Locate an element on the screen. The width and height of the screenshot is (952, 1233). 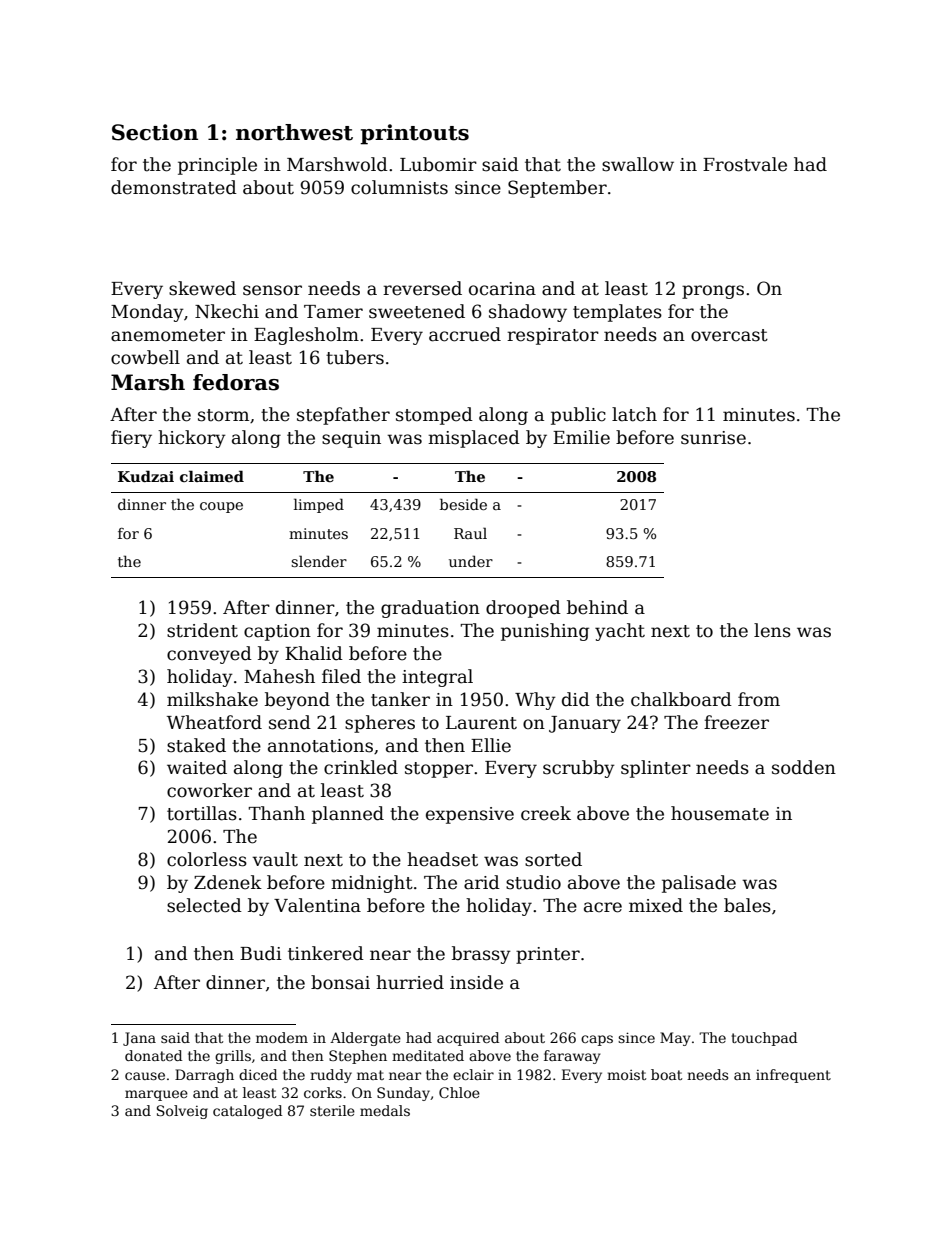
Frostvale is located at coordinates (745, 164).
